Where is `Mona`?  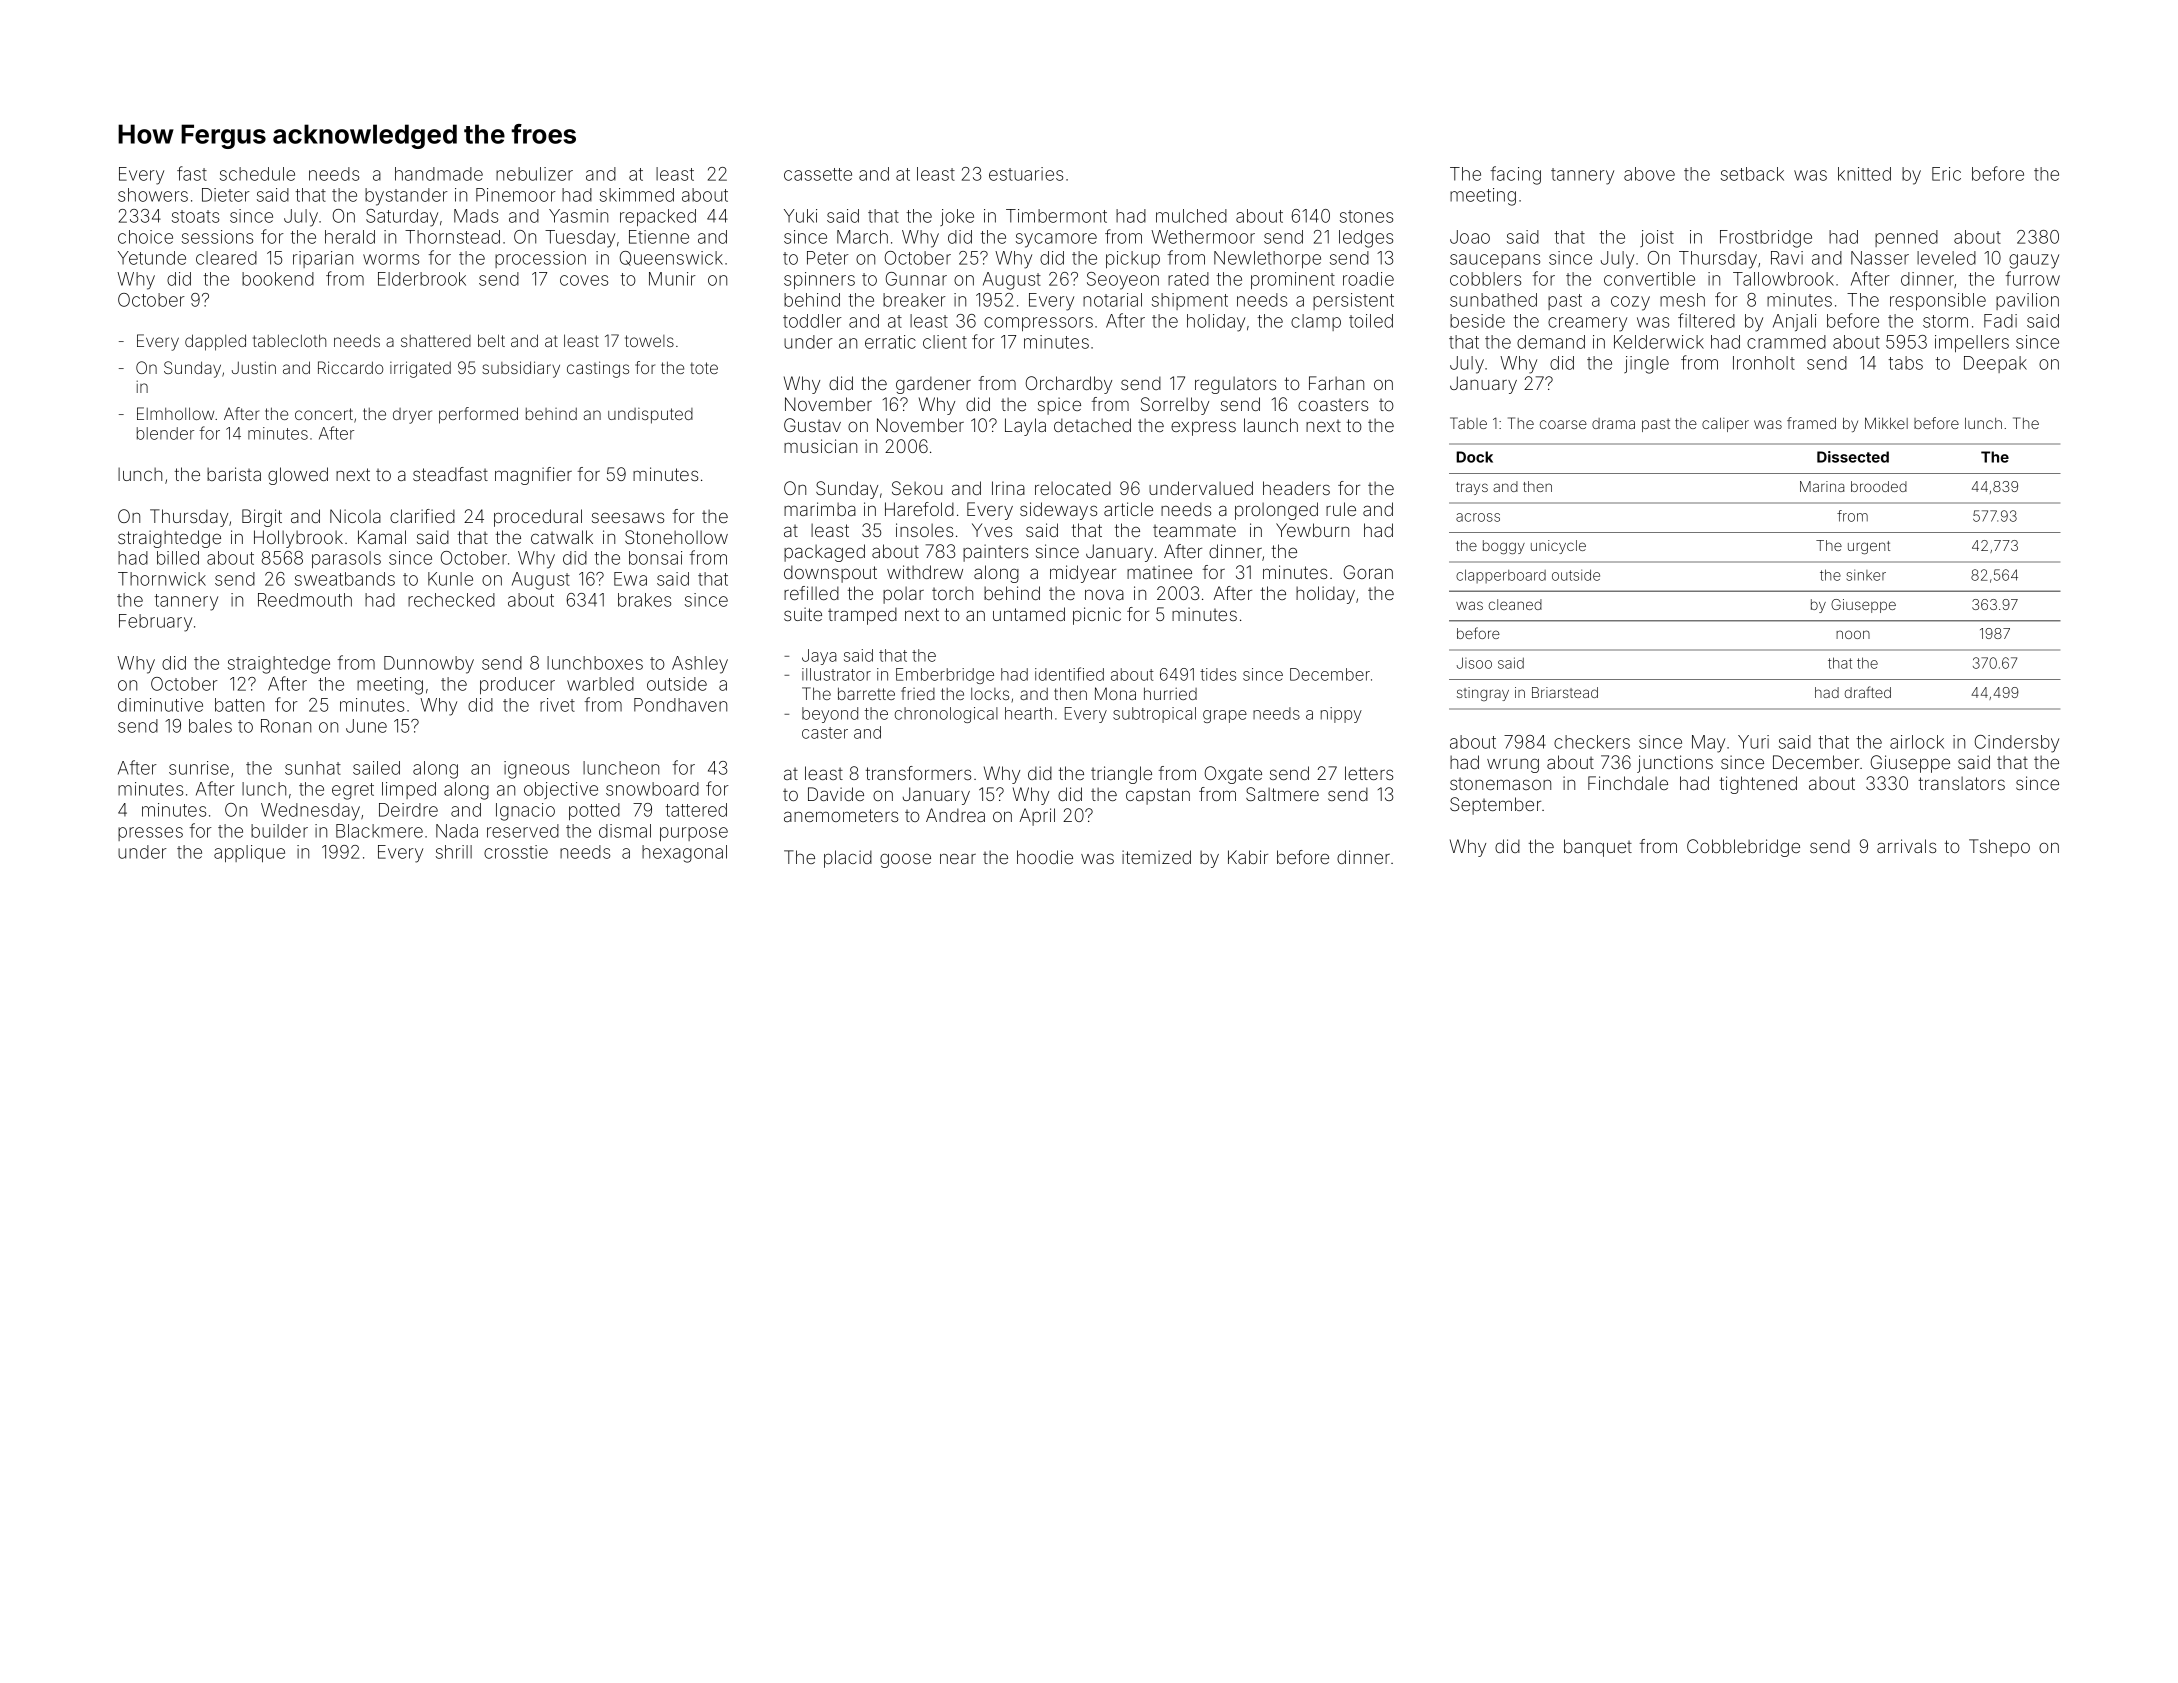 Mona is located at coordinates (1115, 693).
